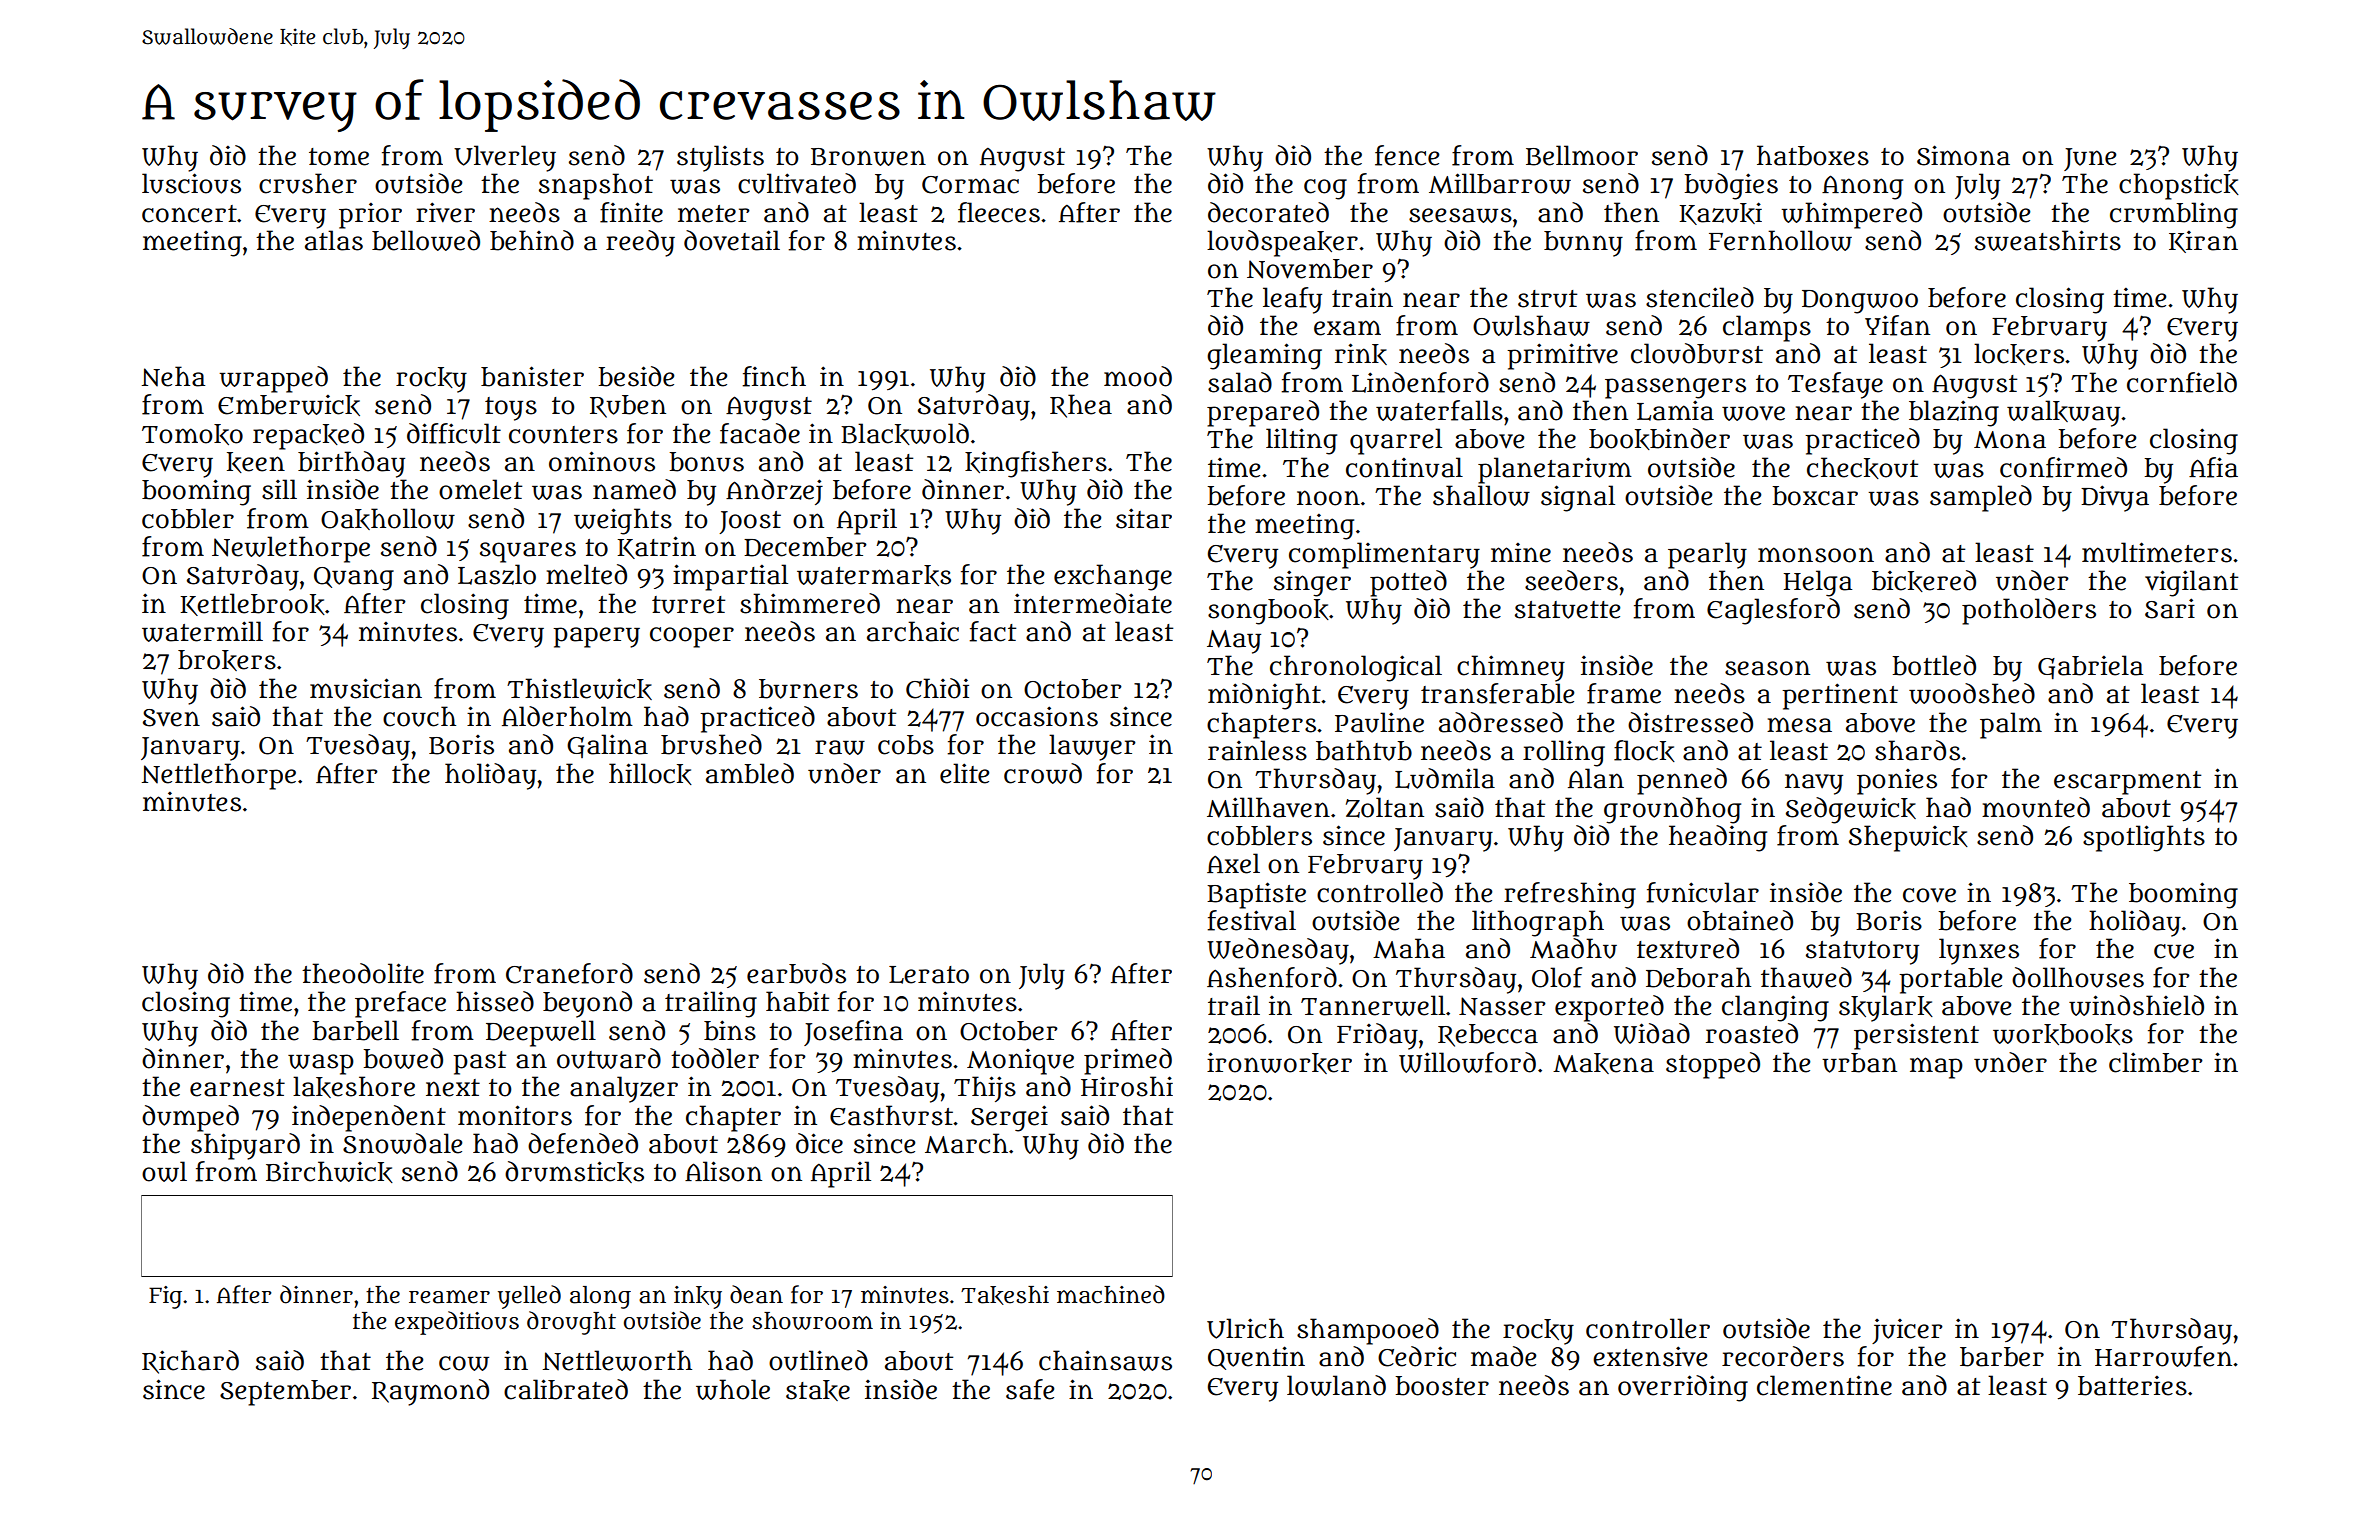 The width and height of the document is (2380, 1540). I want to click on workbooks, so click(2063, 1034).
